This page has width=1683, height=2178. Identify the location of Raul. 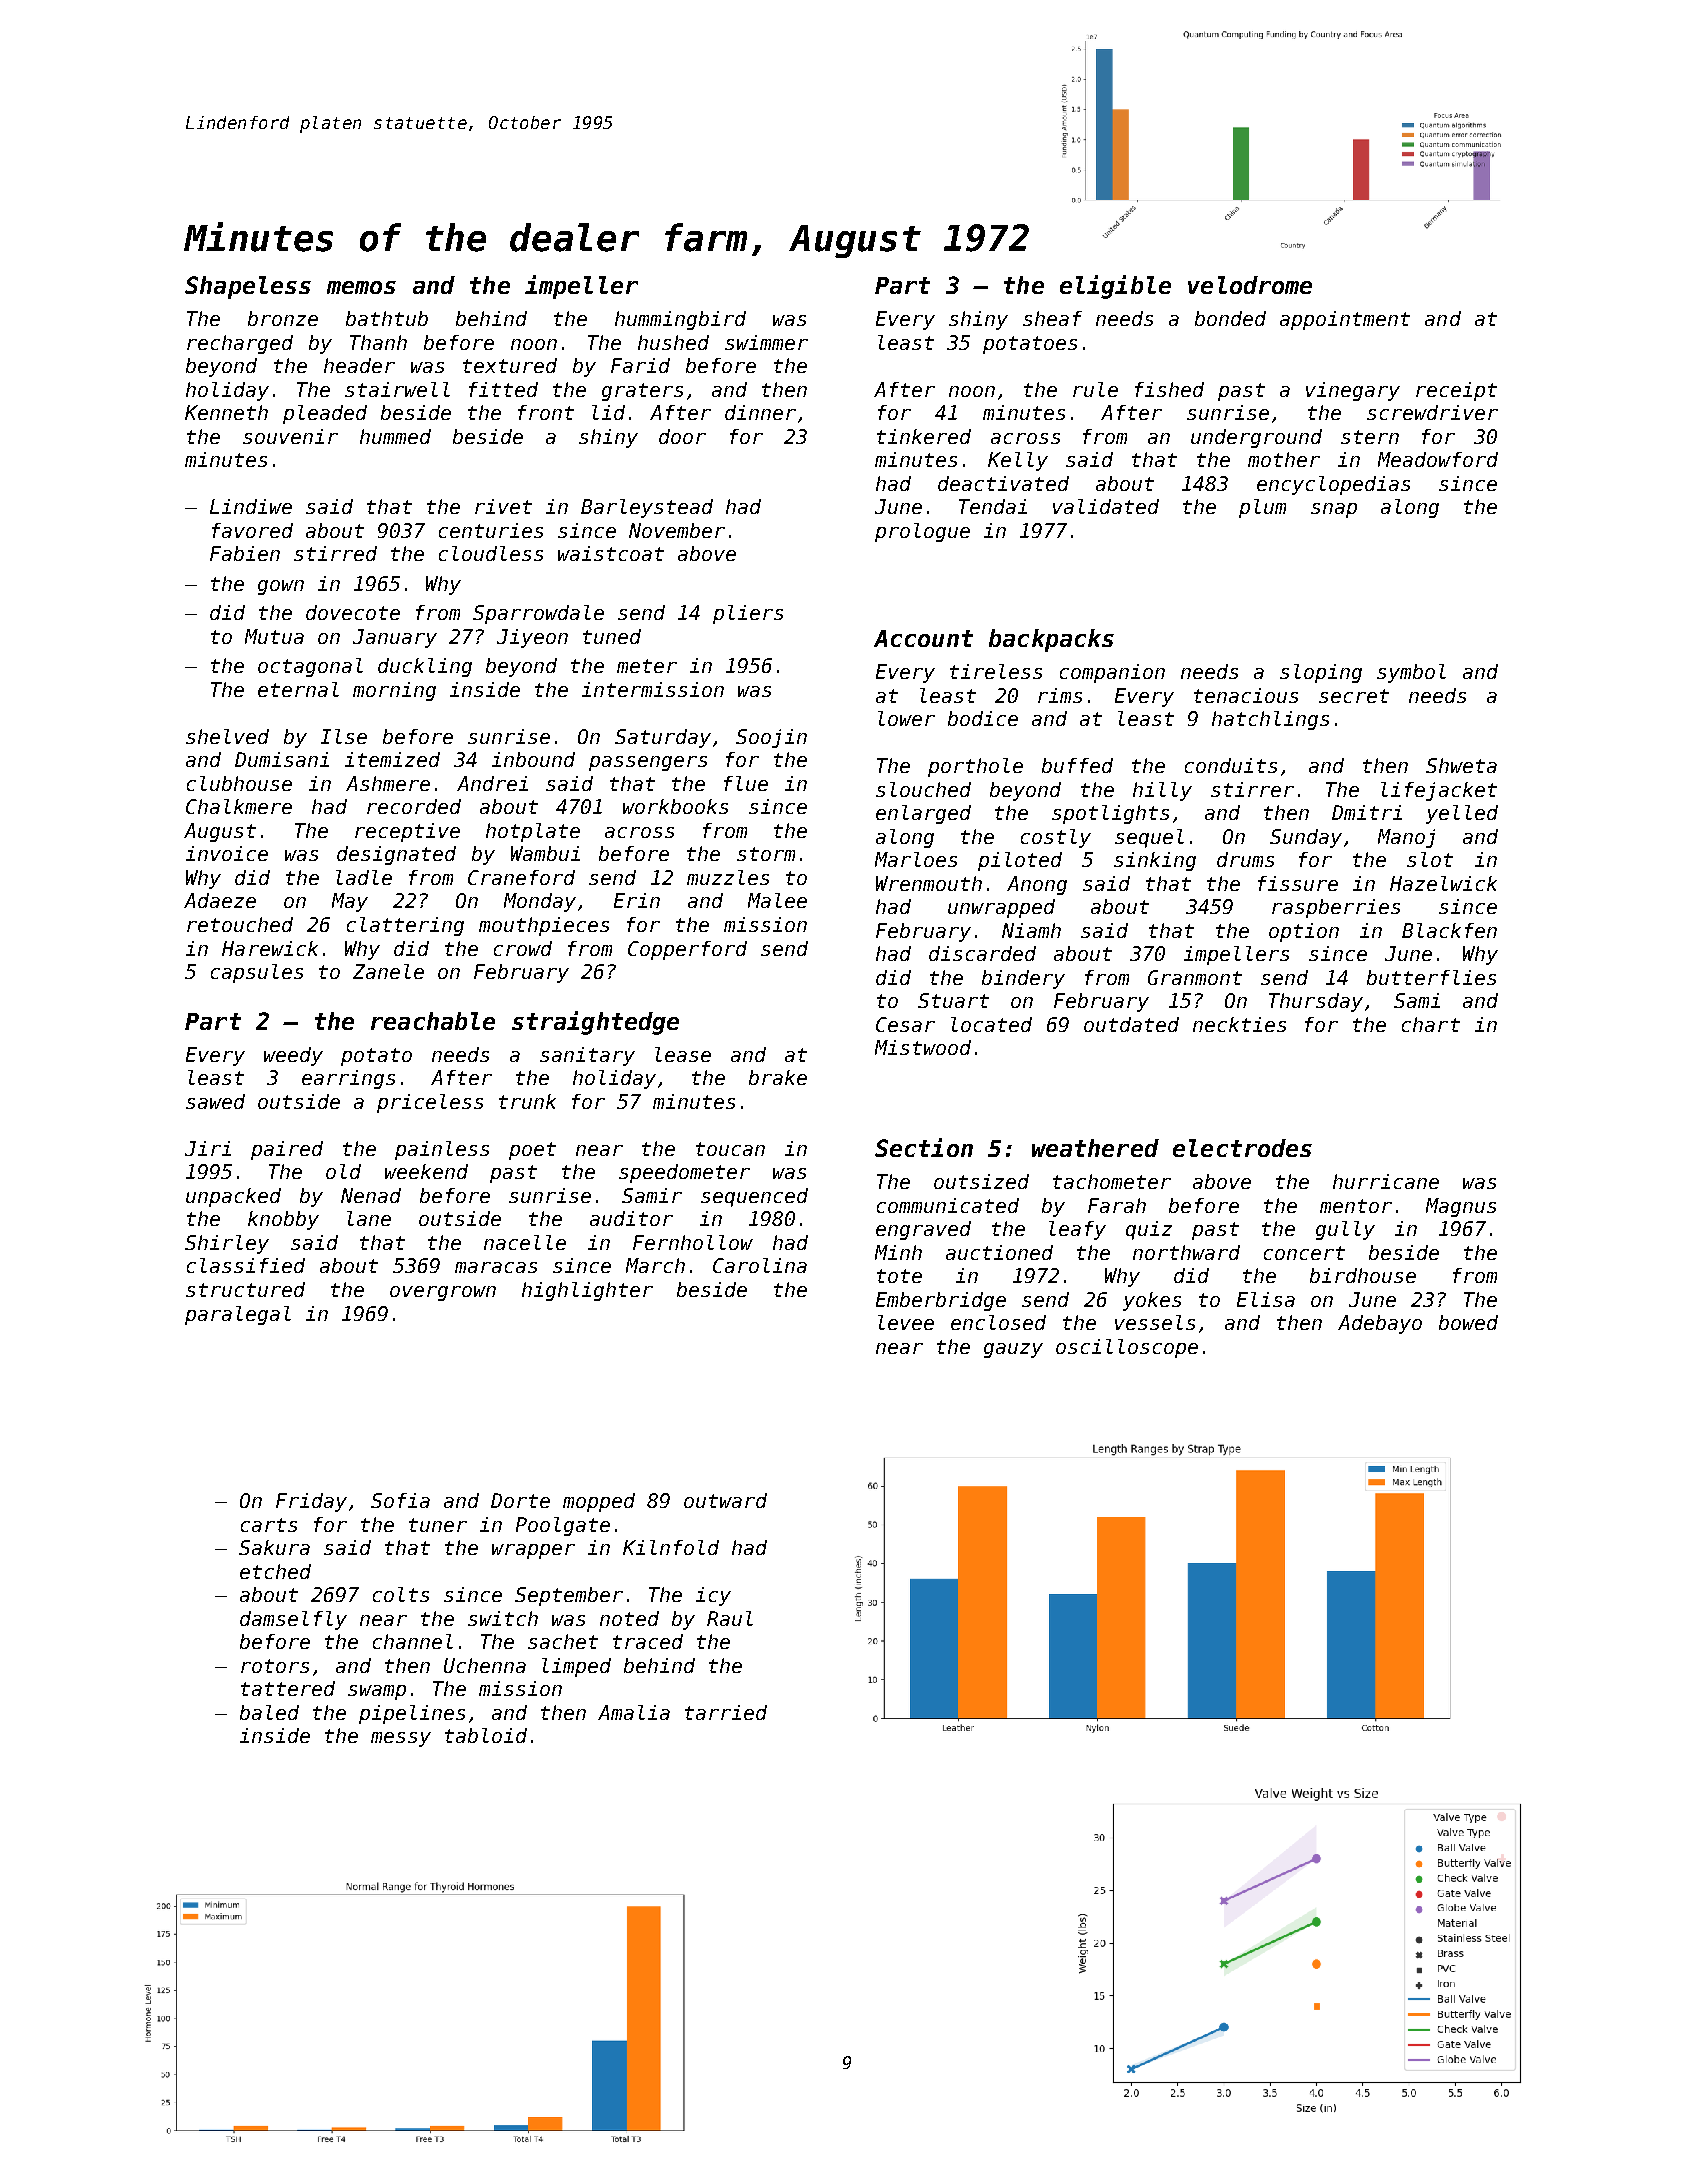
(730, 1618).
